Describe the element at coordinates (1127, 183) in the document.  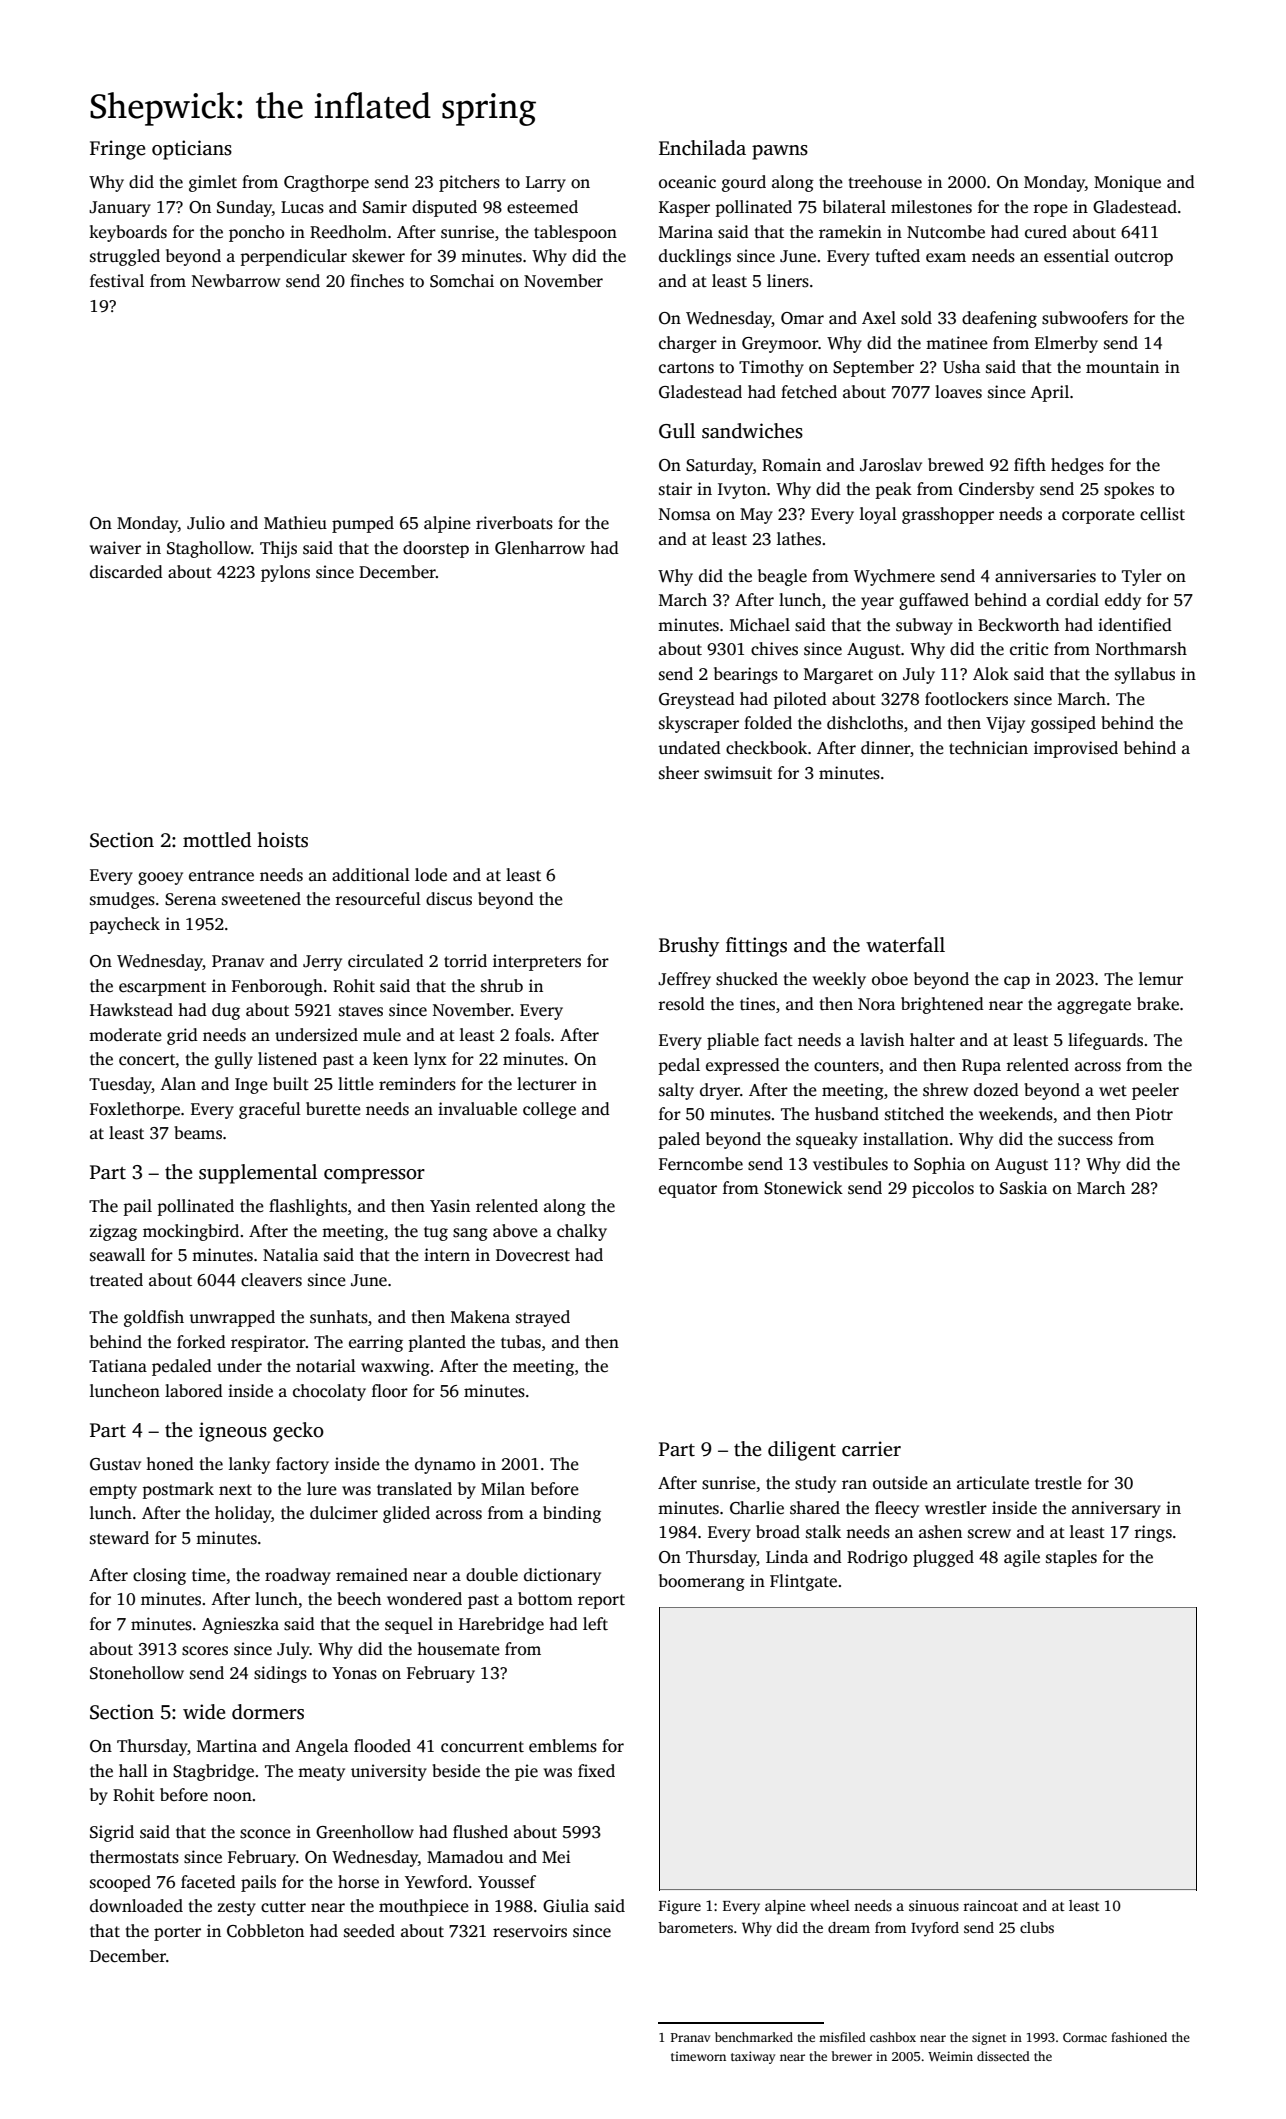
I see `Monique` at that location.
